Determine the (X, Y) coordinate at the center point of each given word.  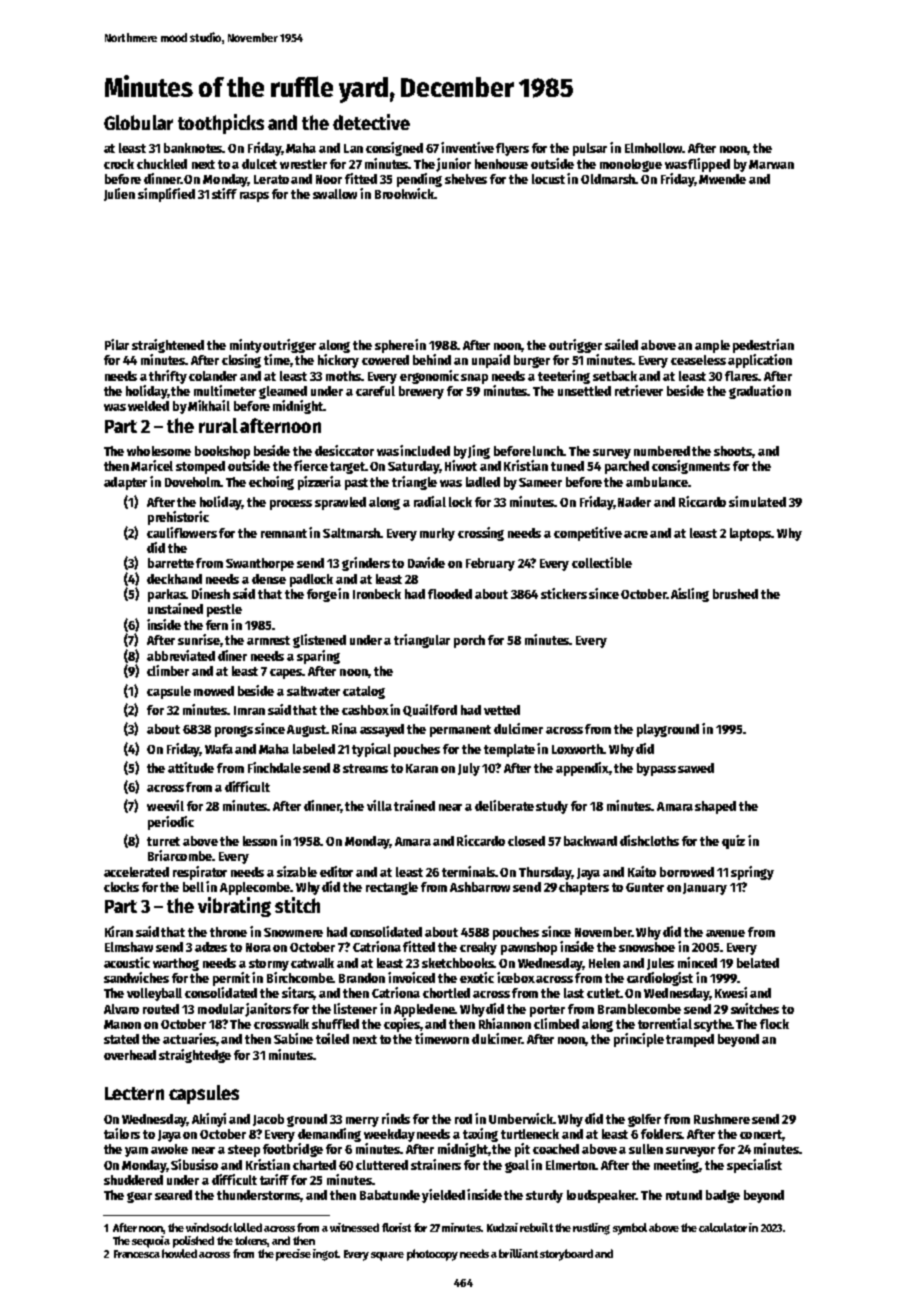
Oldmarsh (608, 179)
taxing (480, 1135)
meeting (677, 1166)
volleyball (154, 994)
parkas (167, 595)
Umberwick (521, 1118)
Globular (138, 122)
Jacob (268, 1120)
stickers (564, 593)
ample (712, 346)
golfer (644, 1120)
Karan (422, 768)
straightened (168, 346)
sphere (394, 346)
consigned (394, 149)
